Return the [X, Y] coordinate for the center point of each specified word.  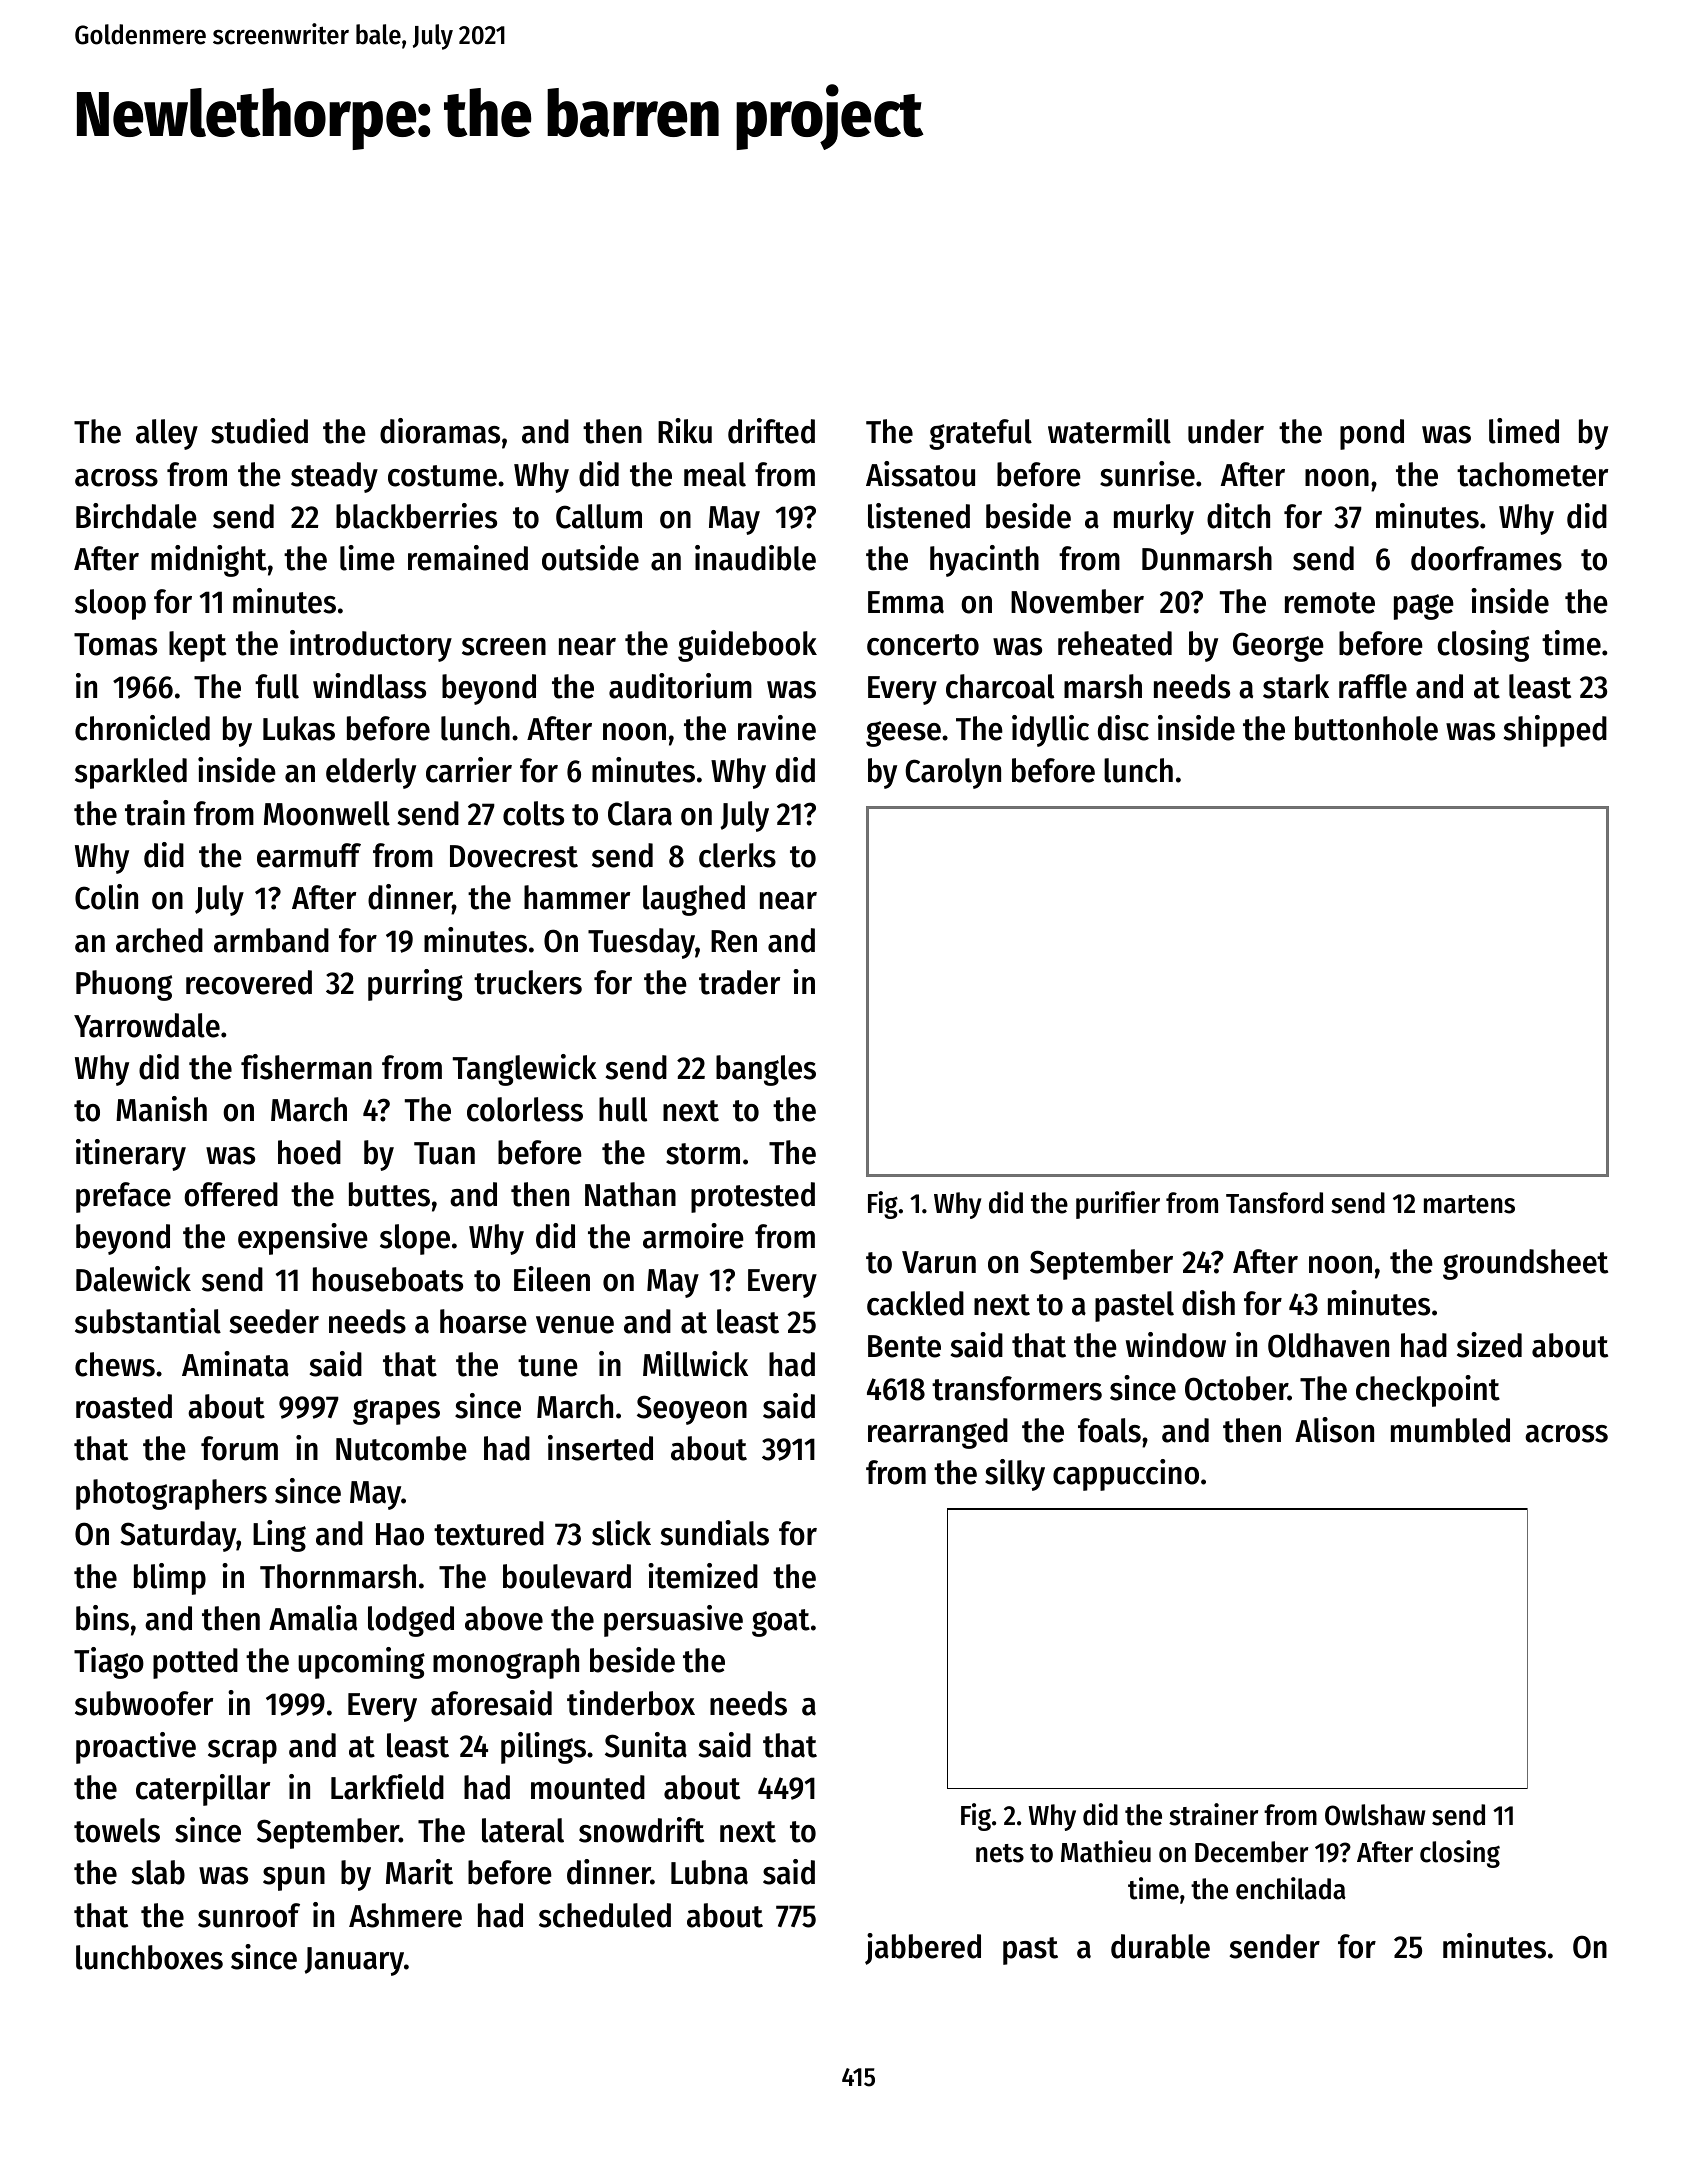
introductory [371, 646]
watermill [1109, 431]
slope [415, 1239]
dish [1208, 1303]
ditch [1238, 516]
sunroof [249, 1915]
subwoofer [144, 1703]
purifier [1118, 1205]
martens [1469, 1204]
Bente [904, 1346]
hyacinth [984, 561]
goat [781, 1623]
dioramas [440, 431]
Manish [161, 1109]
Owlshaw [1375, 1815]
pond [1372, 434]
